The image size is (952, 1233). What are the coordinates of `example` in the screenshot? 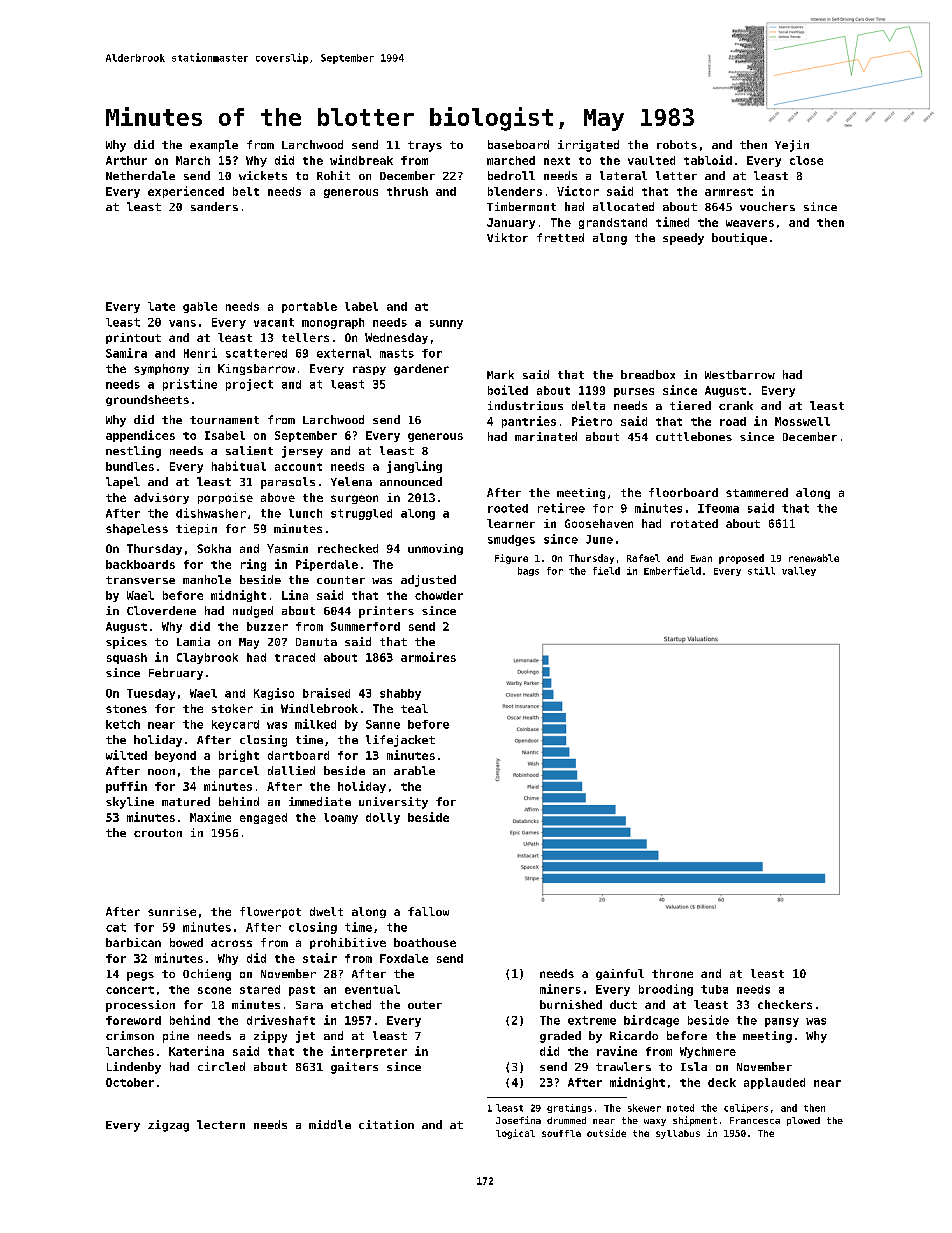 It's located at (214, 146).
